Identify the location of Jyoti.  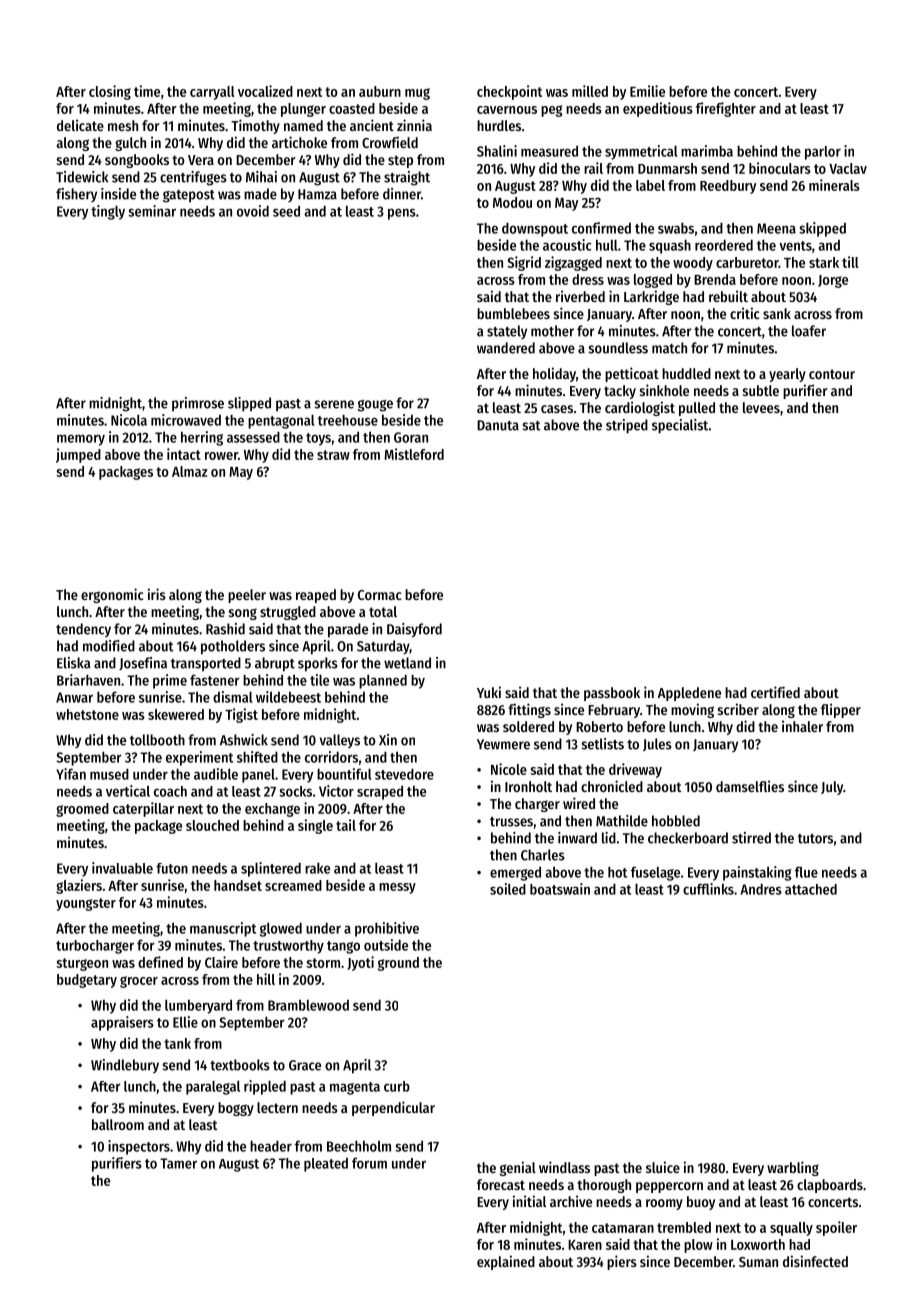
(360, 963).
